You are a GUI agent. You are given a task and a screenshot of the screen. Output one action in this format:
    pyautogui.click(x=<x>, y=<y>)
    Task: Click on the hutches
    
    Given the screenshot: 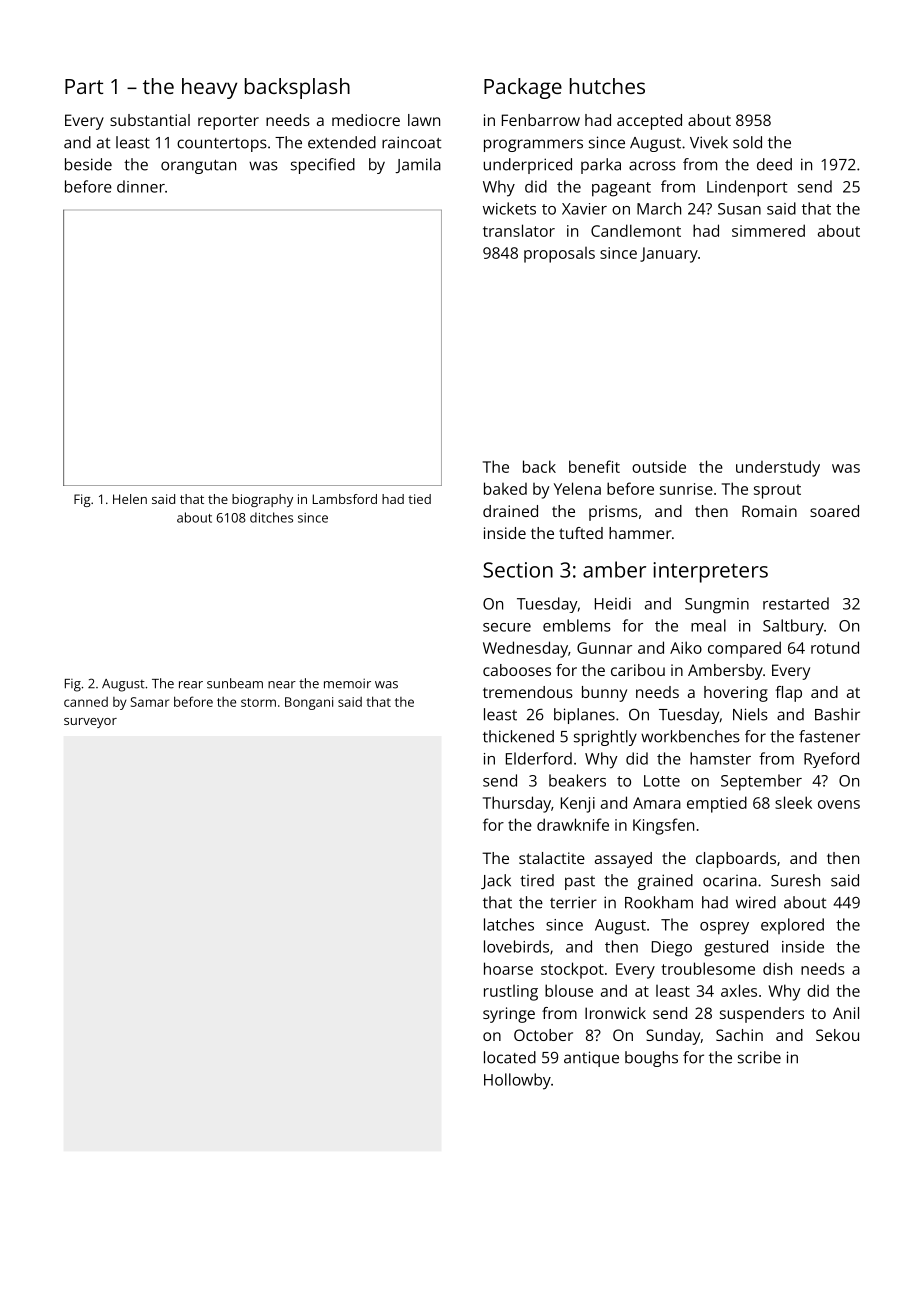 What is the action you would take?
    pyautogui.click(x=607, y=86)
